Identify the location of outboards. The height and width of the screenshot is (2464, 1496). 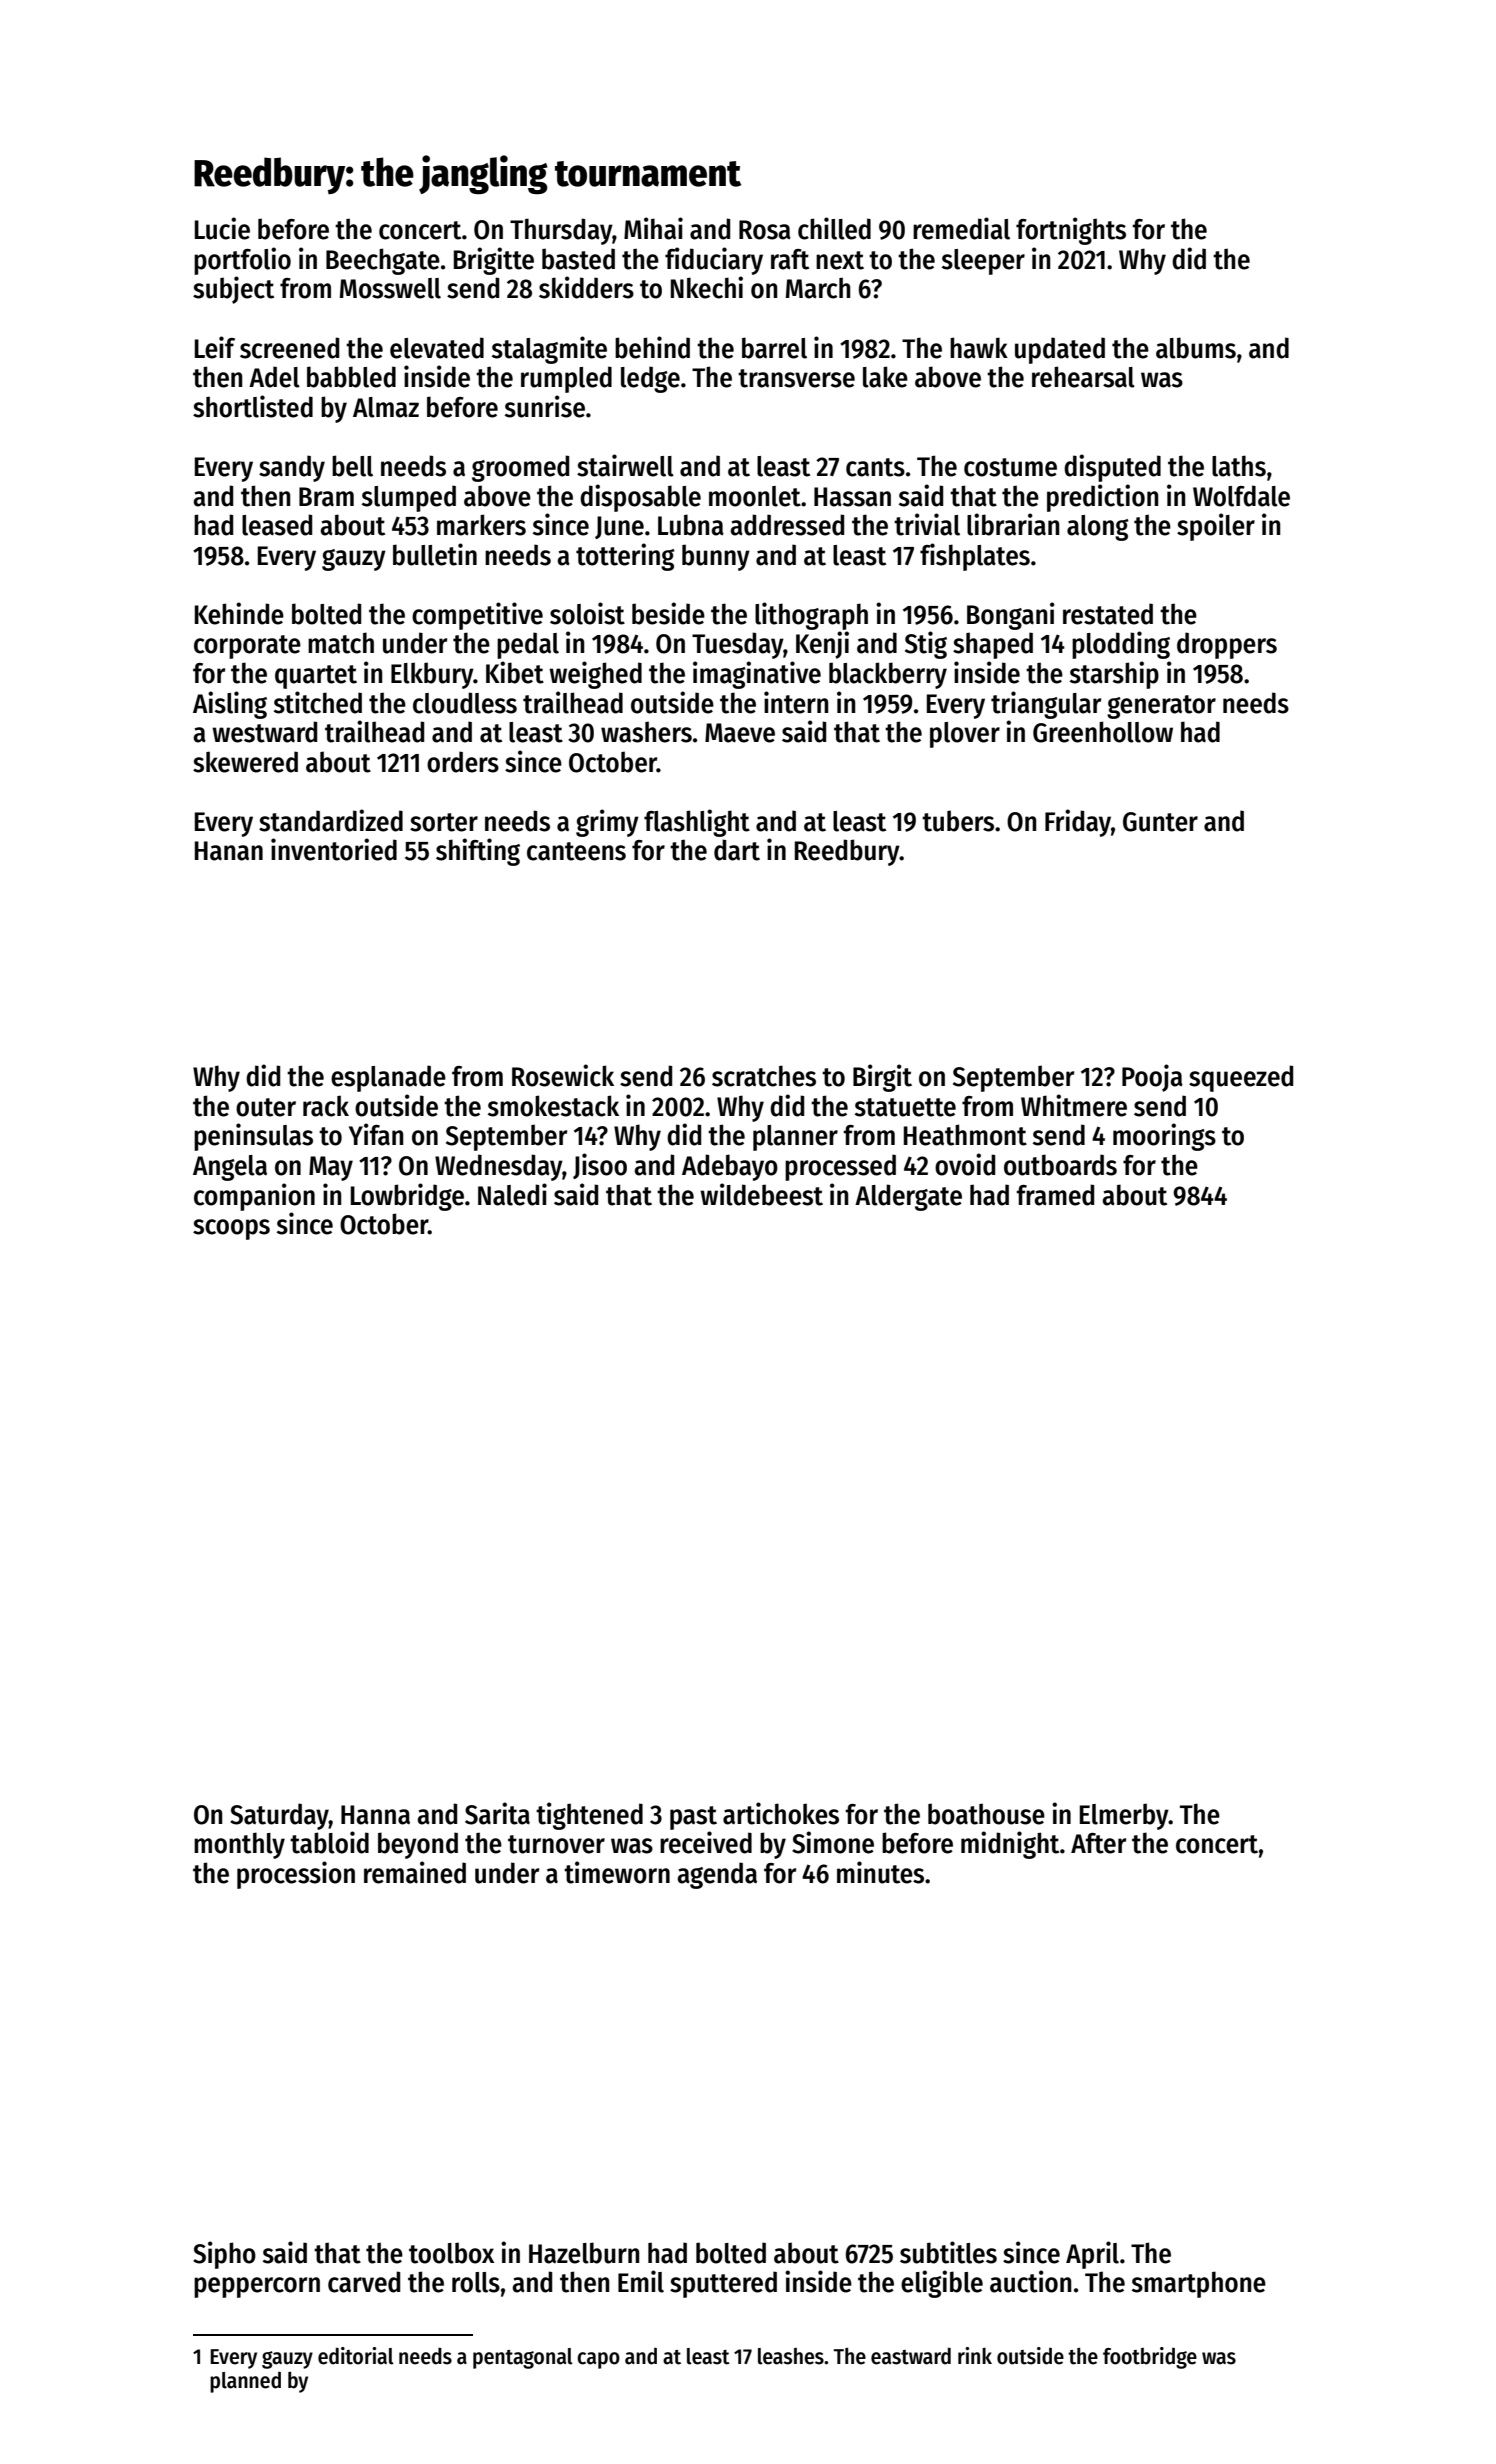
(1060, 1165).
